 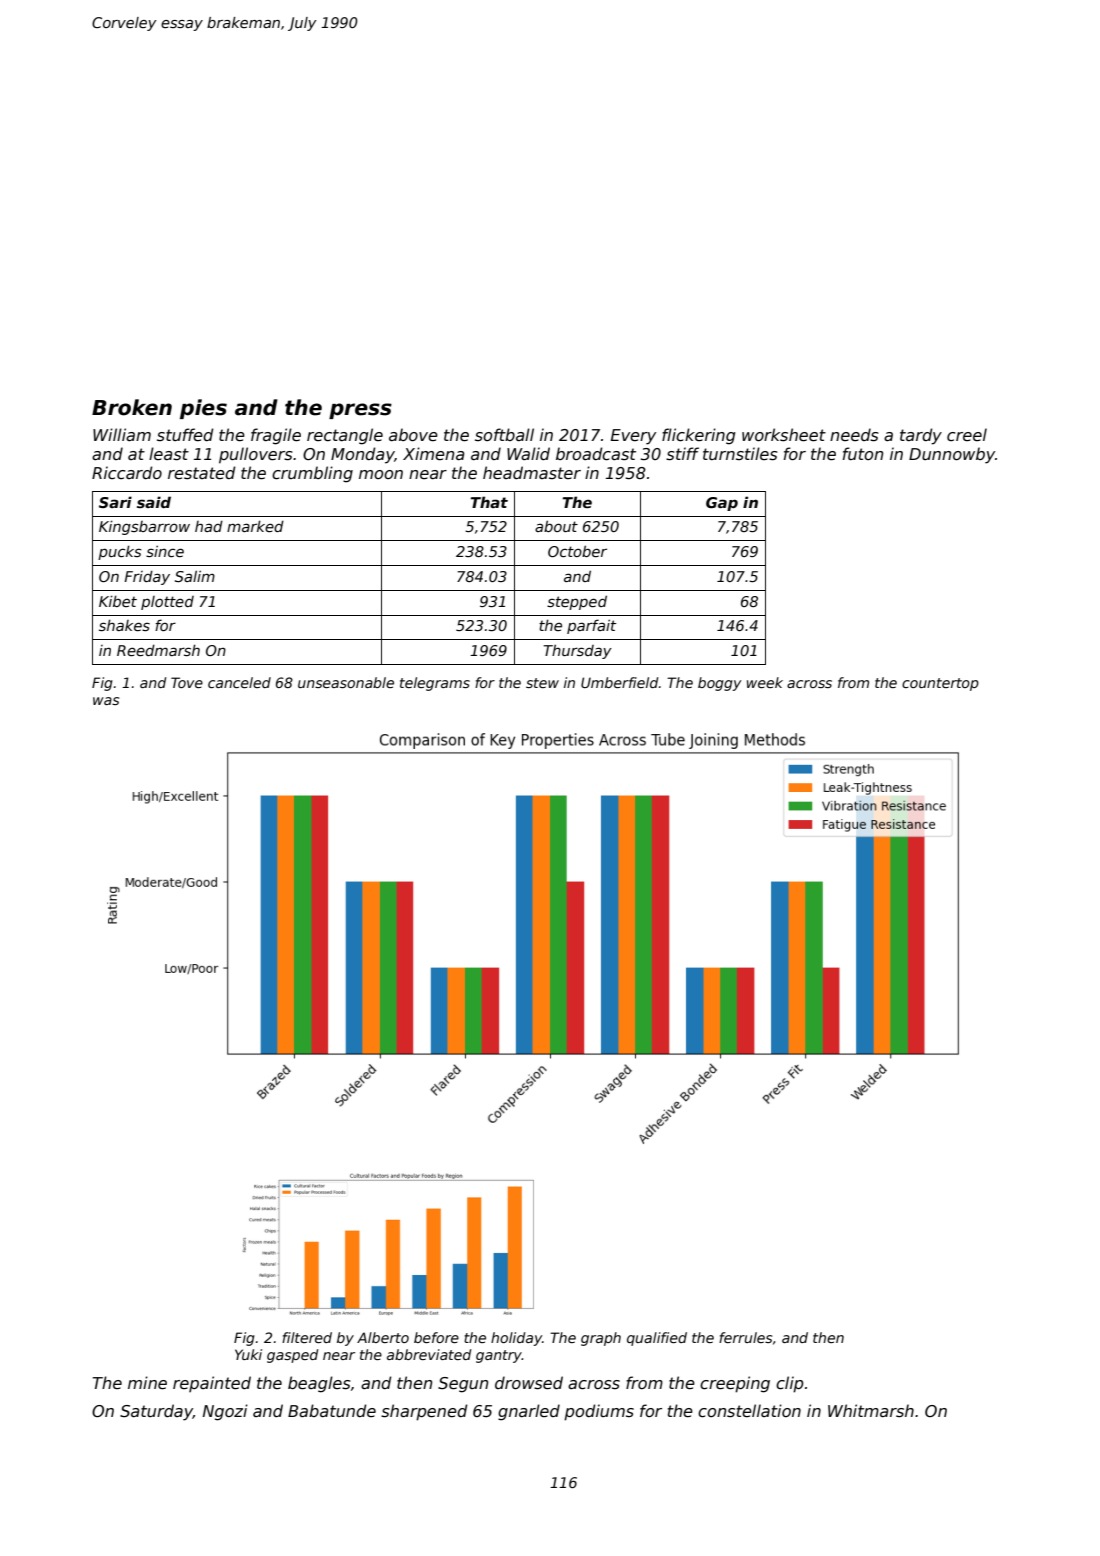 I want to click on Umberfield, so click(x=619, y=682).
